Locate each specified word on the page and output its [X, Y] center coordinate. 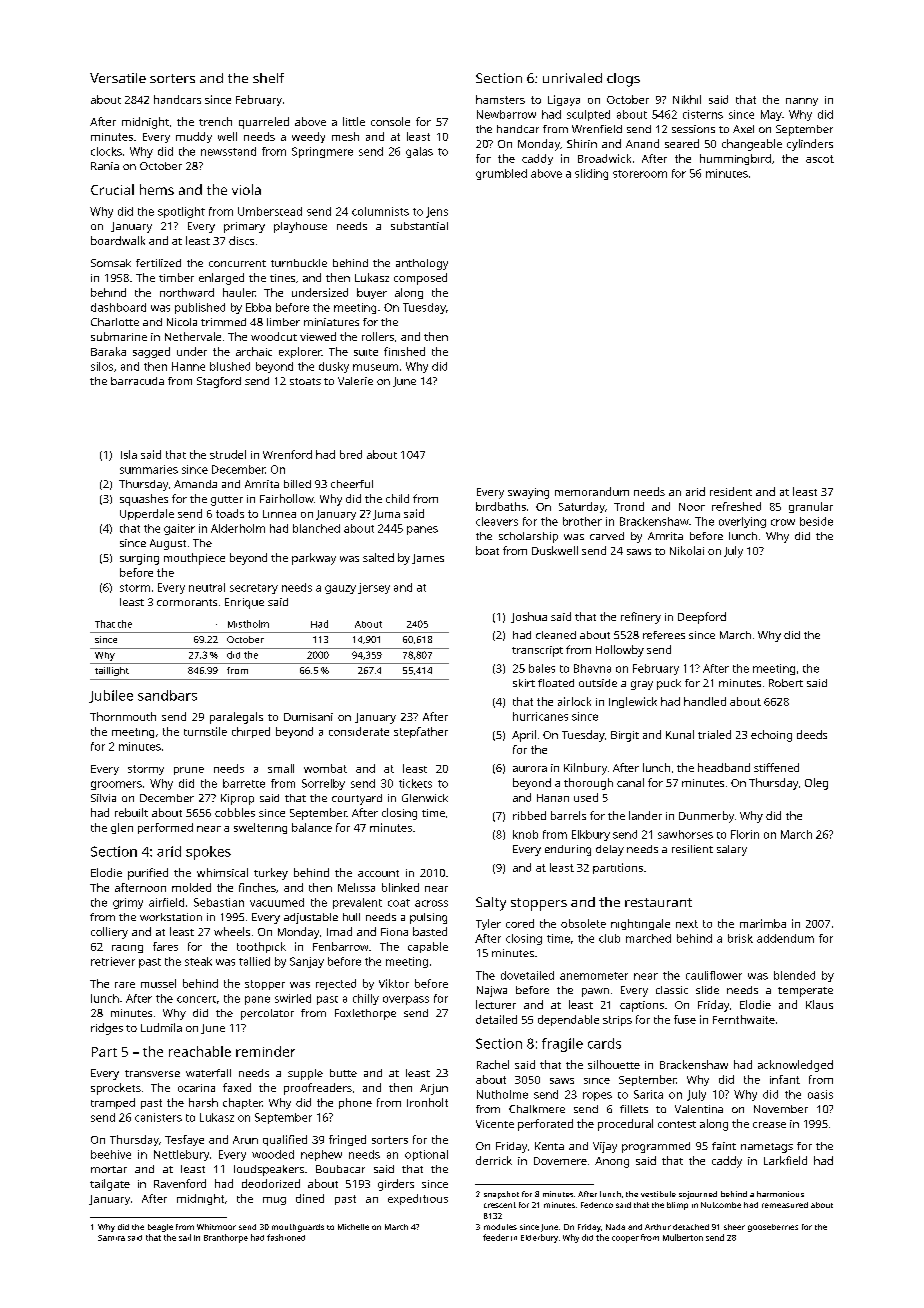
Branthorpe [226, 1238]
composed [420, 279]
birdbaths [501, 506]
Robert [786, 683]
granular [811, 507]
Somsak [111, 263]
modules [500, 1227]
